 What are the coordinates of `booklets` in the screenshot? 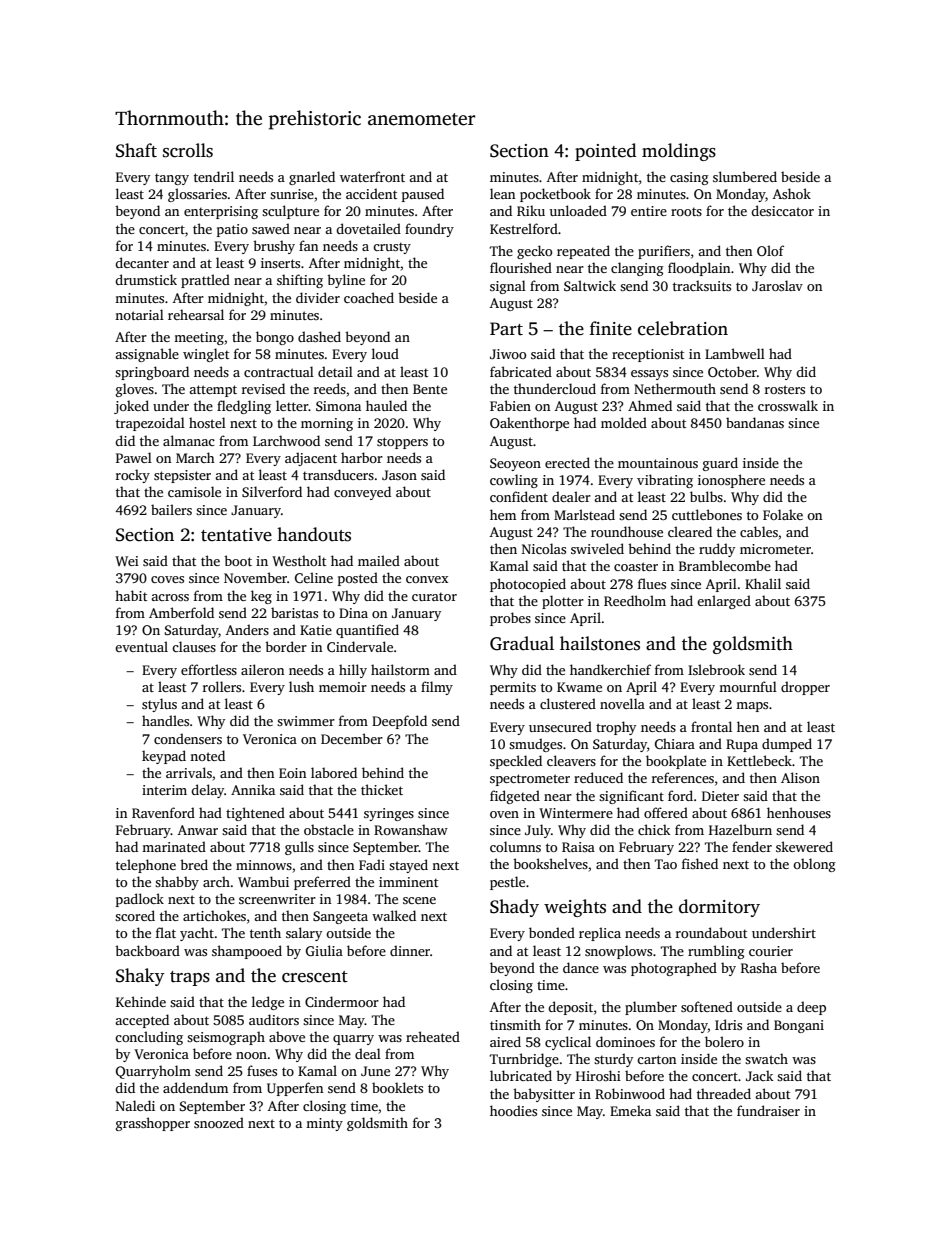 It's located at (397, 1087).
